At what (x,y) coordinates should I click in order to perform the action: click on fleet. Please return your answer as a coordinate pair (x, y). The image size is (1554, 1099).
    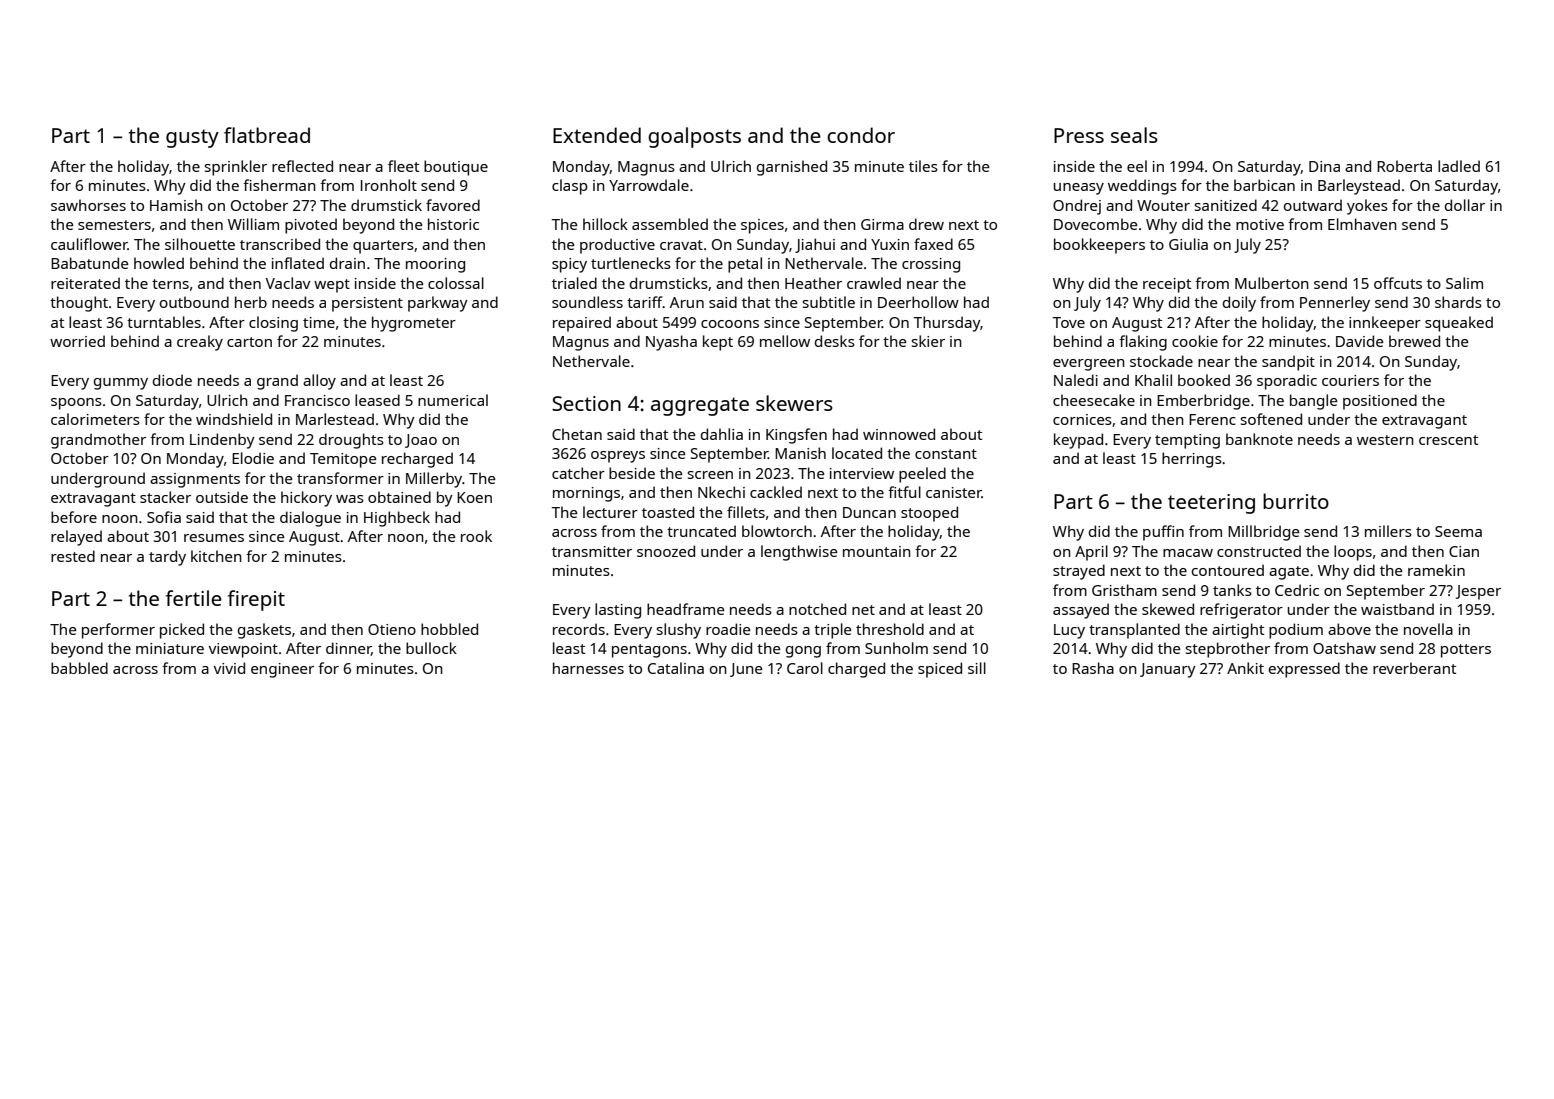
    Looking at the image, I should click on (403, 166).
